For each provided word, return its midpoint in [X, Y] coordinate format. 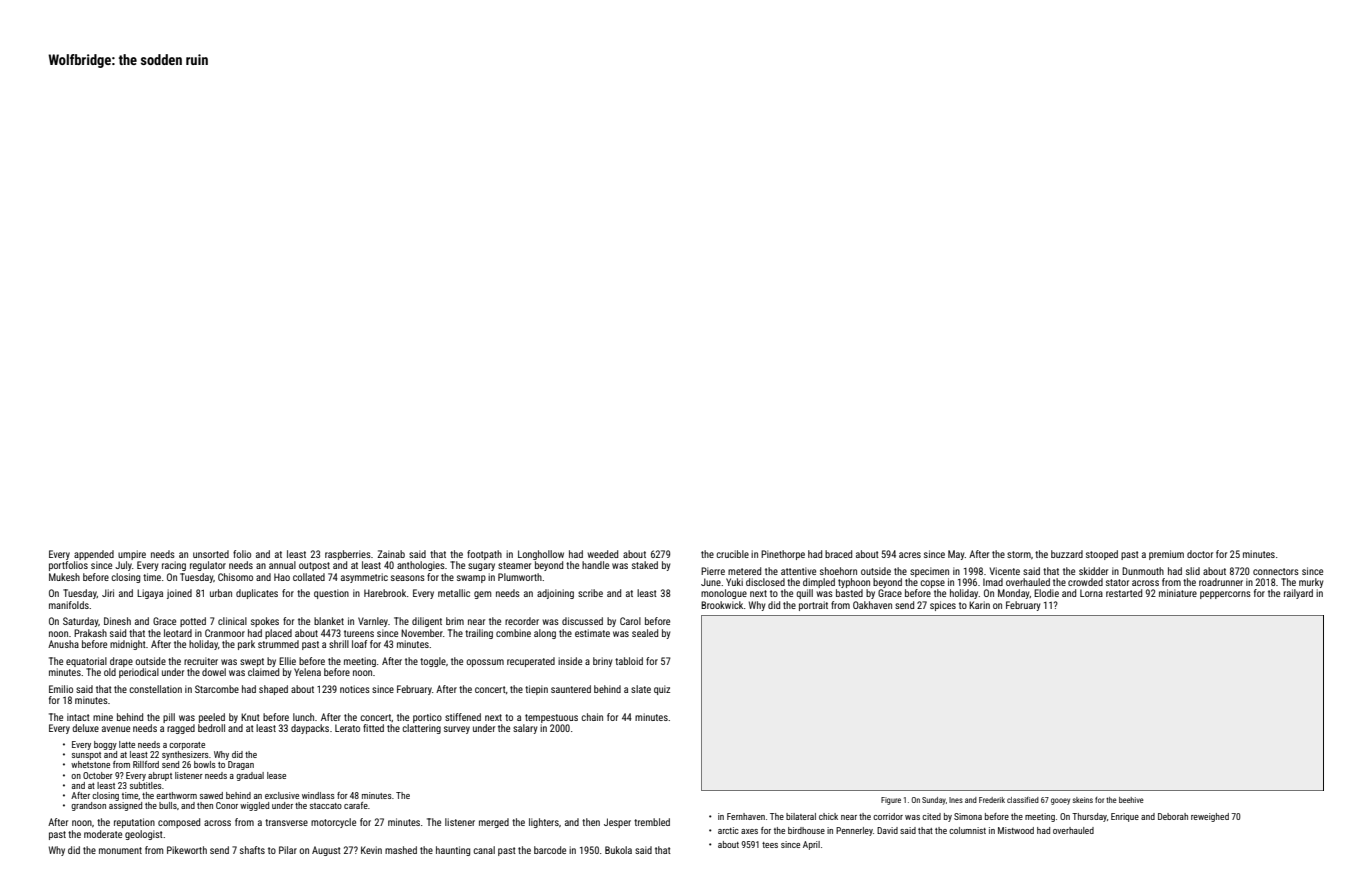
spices [943, 606]
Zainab [391, 554]
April [811, 845]
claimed [263, 672]
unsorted [211, 554]
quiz [662, 690]
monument [120, 850]
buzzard [1067, 554]
